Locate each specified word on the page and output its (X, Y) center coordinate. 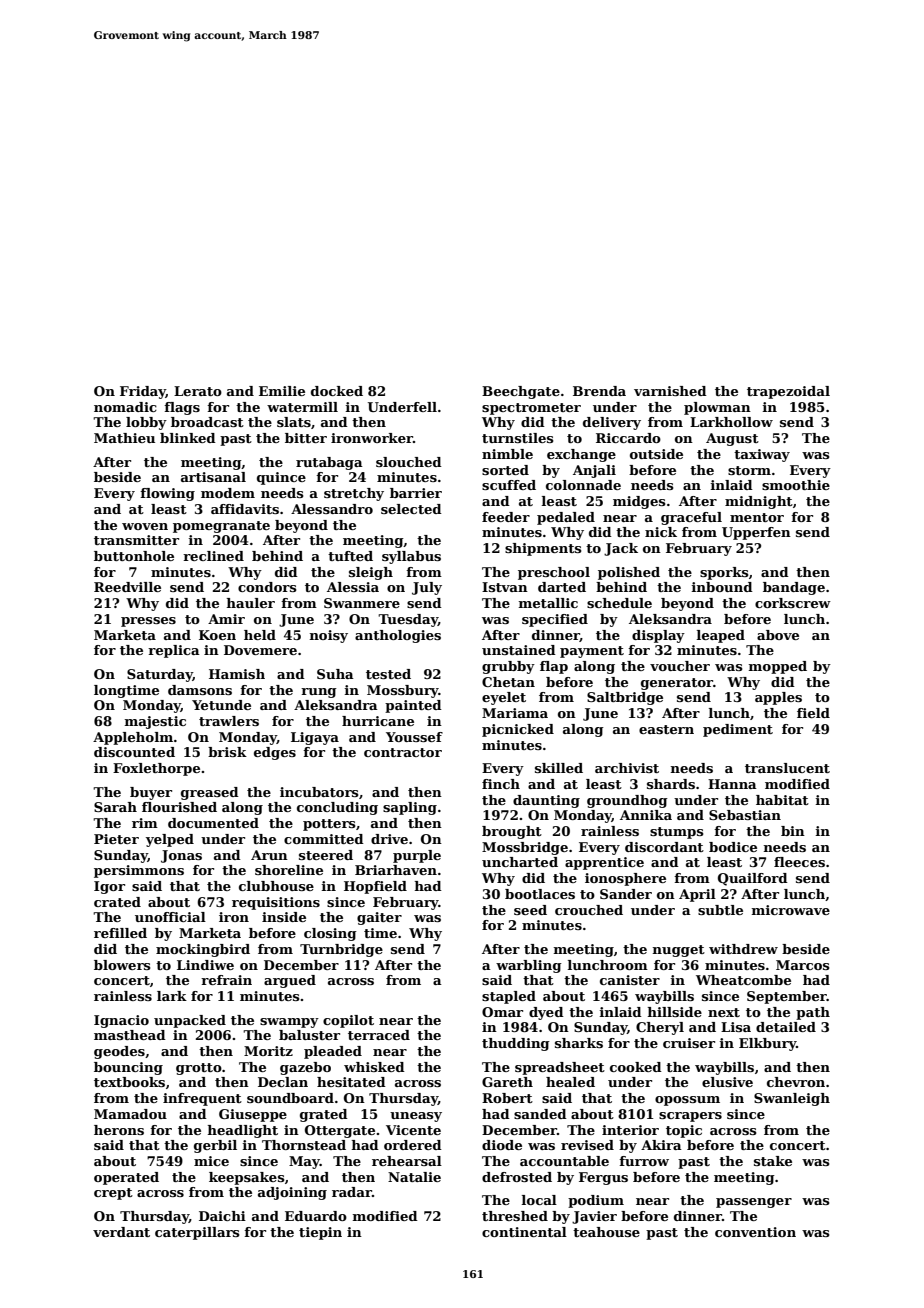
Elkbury (767, 1044)
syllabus (411, 557)
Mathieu (124, 438)
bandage (794, 588)
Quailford (753, 879)
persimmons (139, 871)
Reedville (127, 587)
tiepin (320, 1233)
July (427, 588)
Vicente (413, 1130)
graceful (691, 518)
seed (530, 910)
